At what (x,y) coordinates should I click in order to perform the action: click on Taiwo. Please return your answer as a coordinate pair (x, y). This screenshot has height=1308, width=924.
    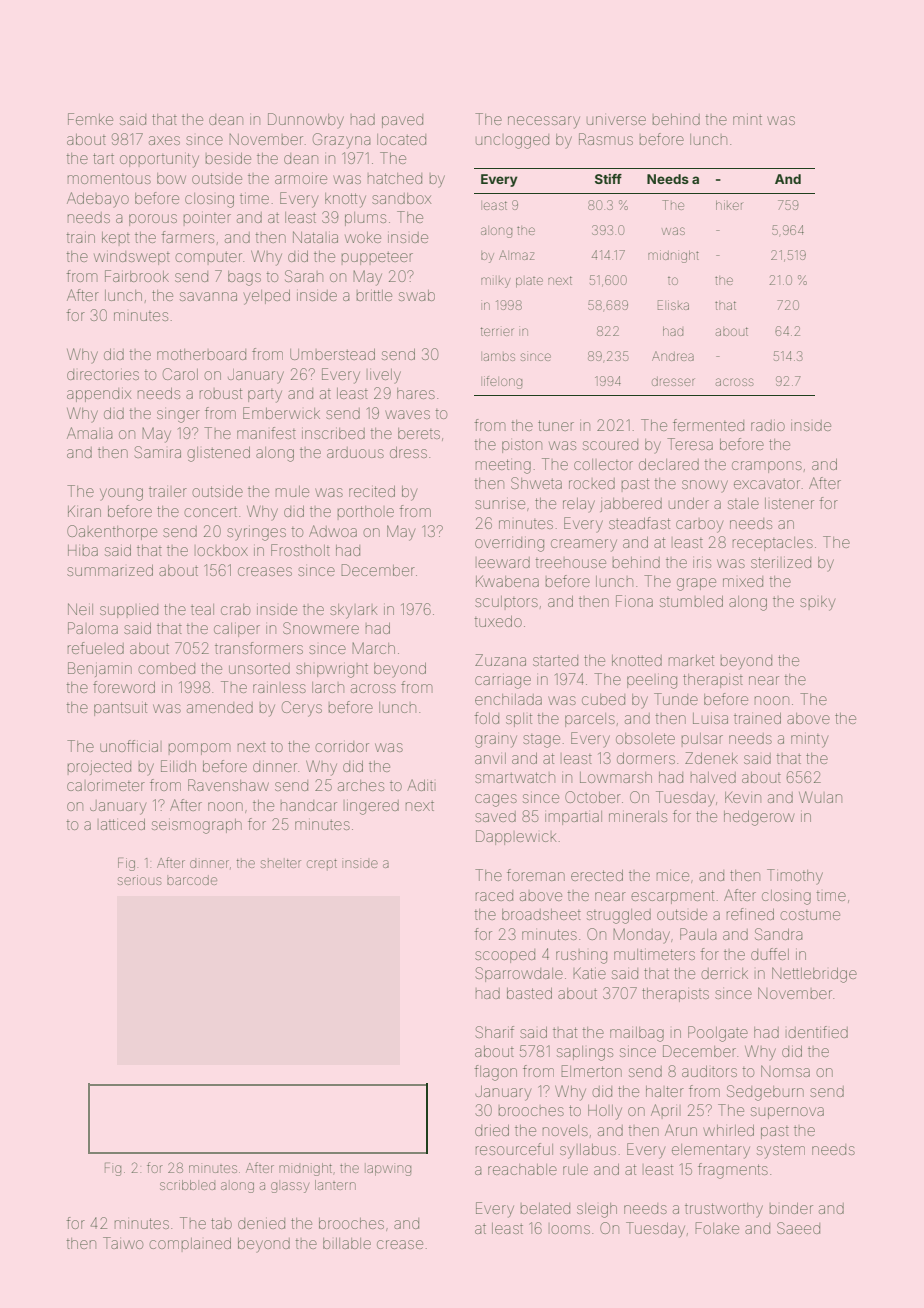
    Looking at the image, I should click on (123, 1243).
